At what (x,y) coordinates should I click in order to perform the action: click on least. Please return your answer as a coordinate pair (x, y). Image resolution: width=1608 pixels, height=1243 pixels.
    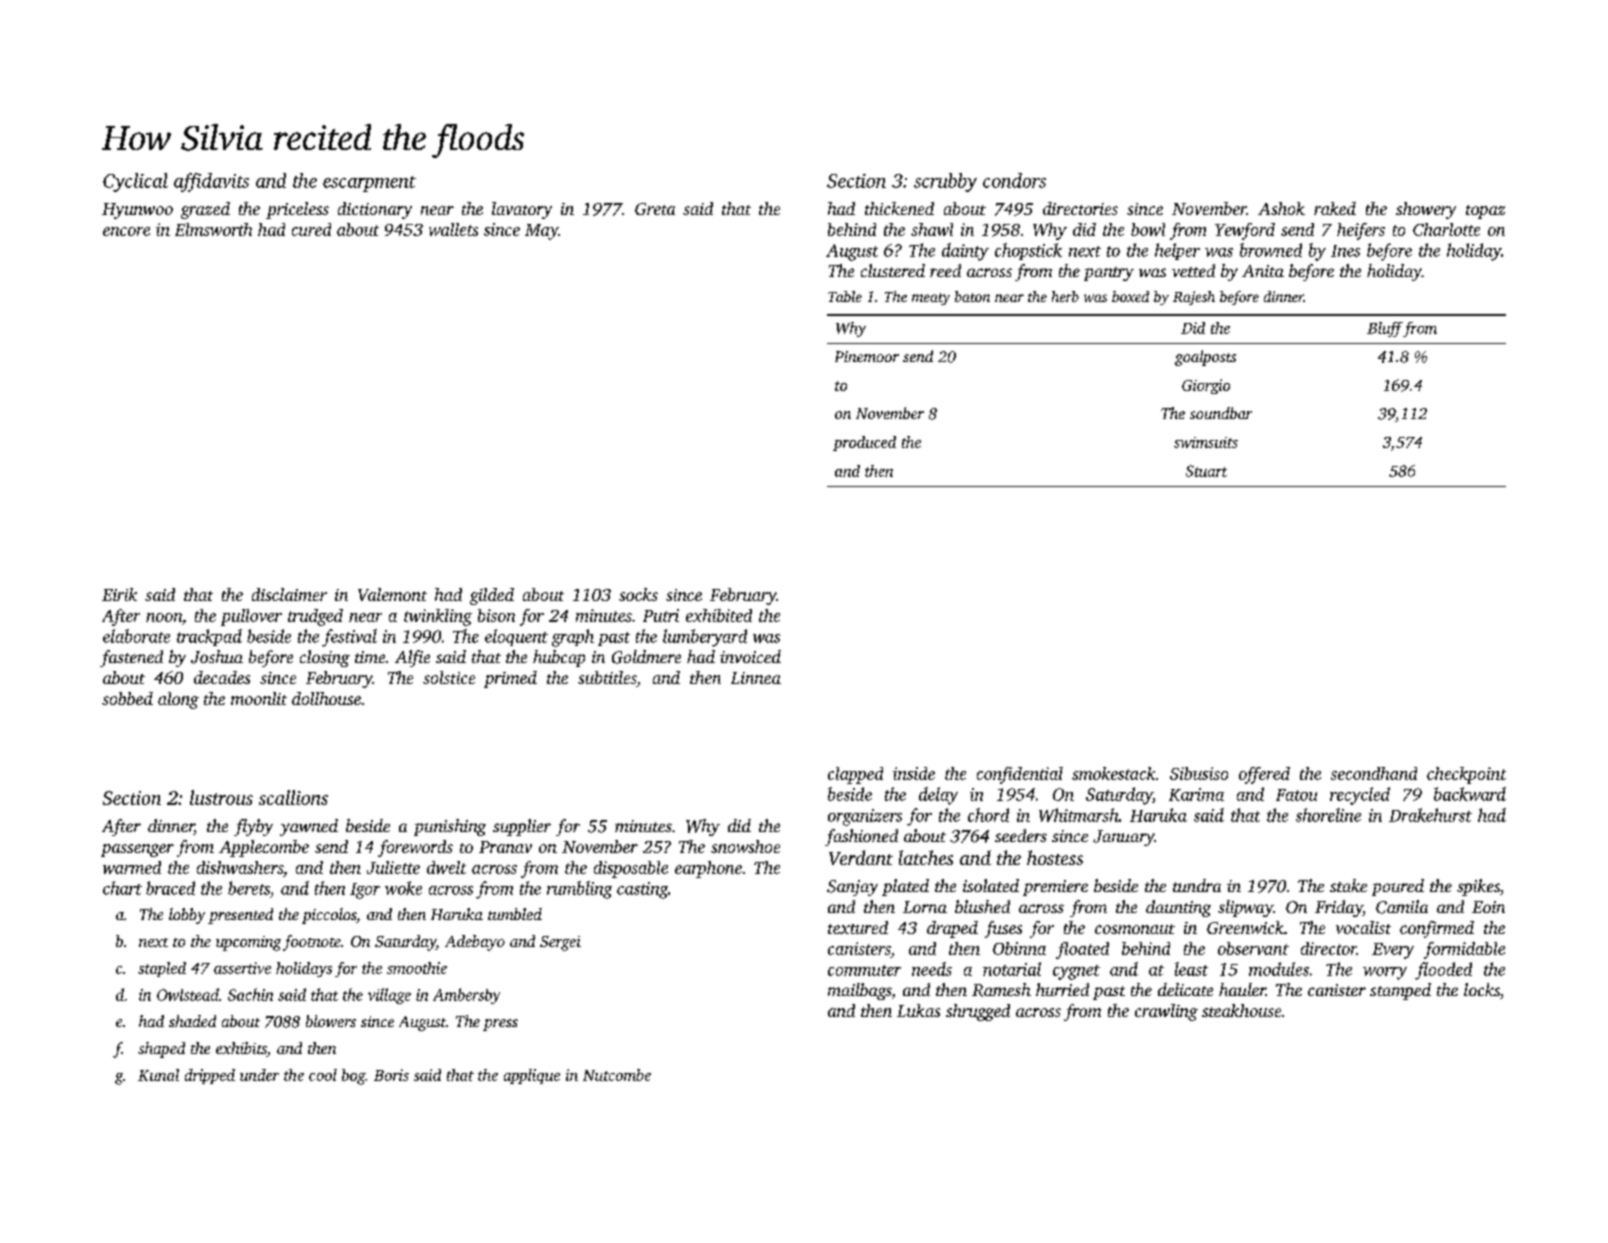
    Looking at the image, I should click on (1191, 969).
